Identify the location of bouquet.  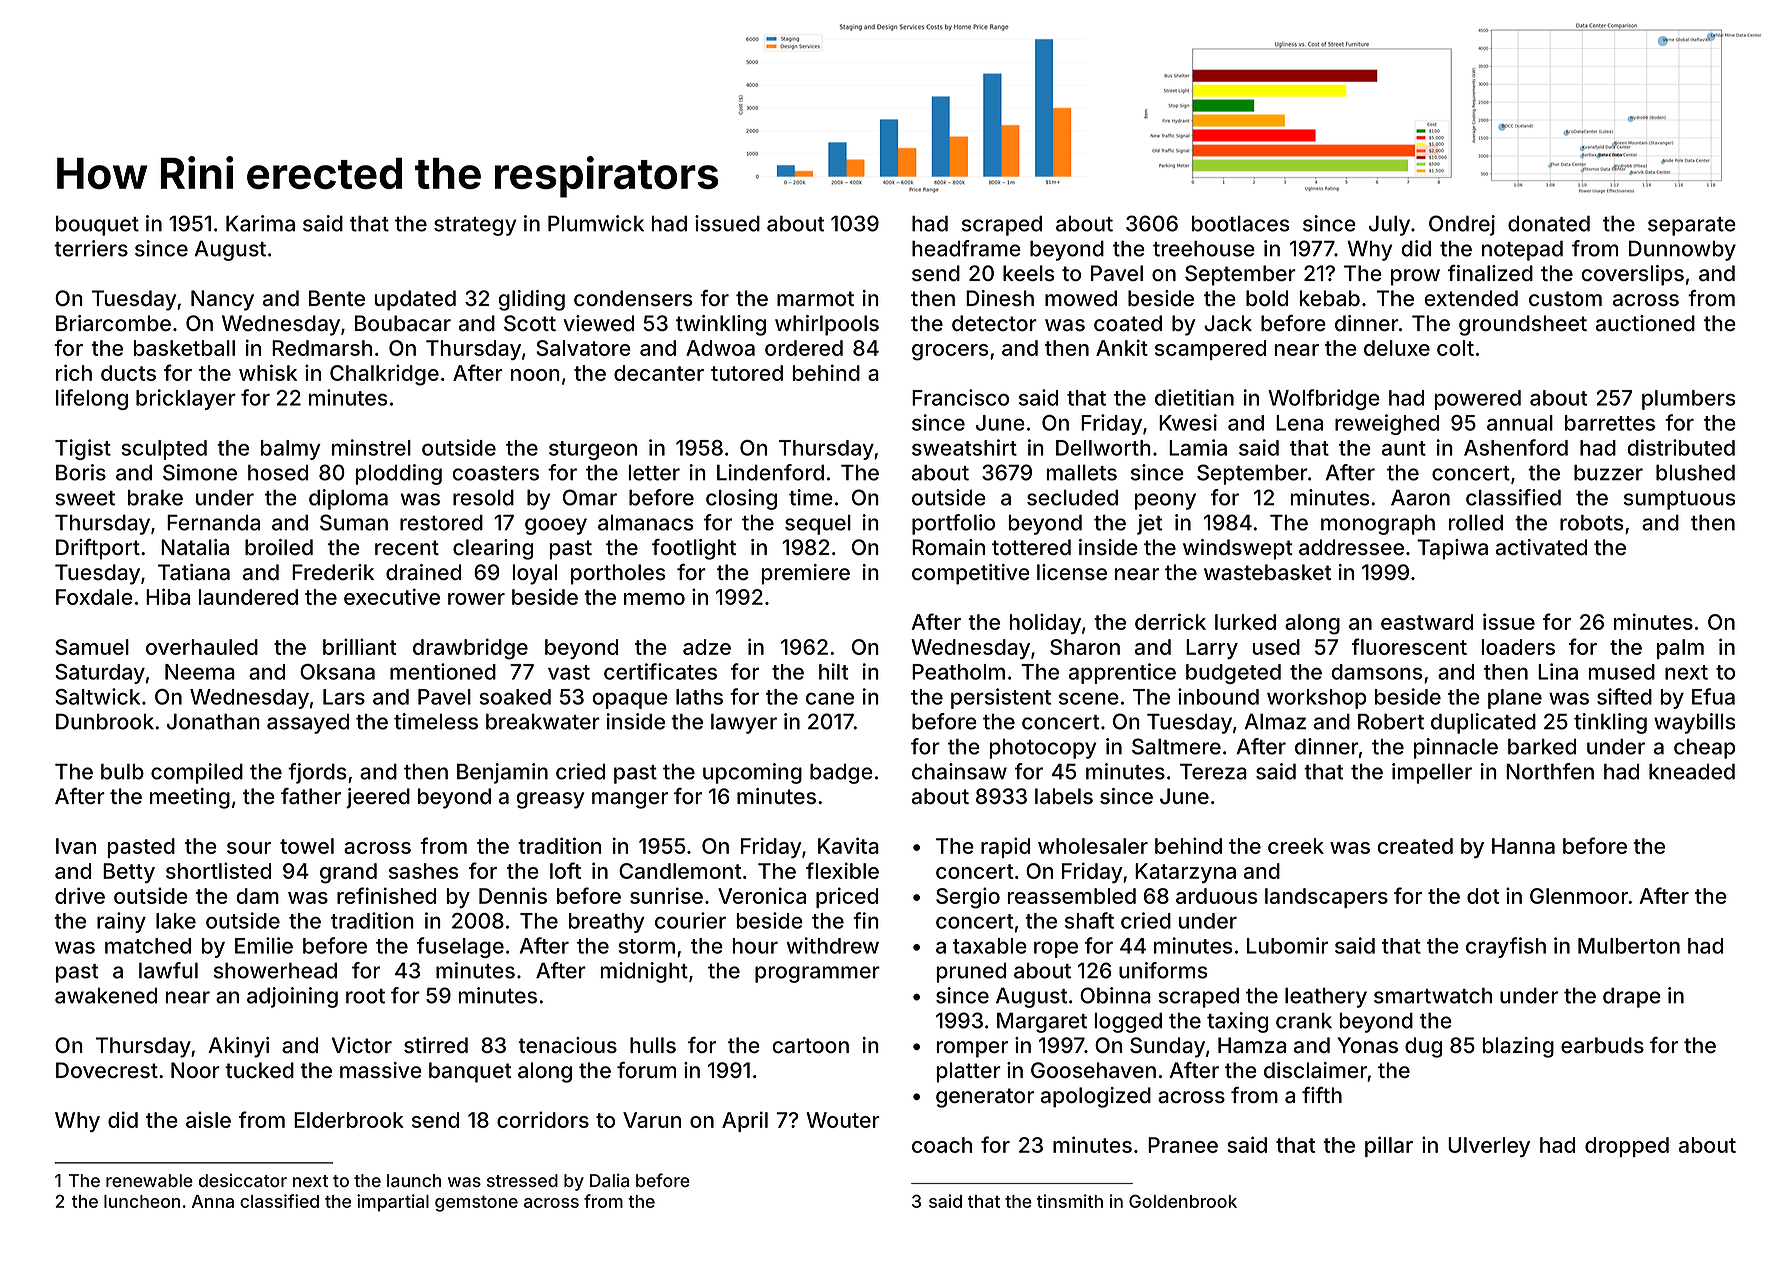
(97, 225).
